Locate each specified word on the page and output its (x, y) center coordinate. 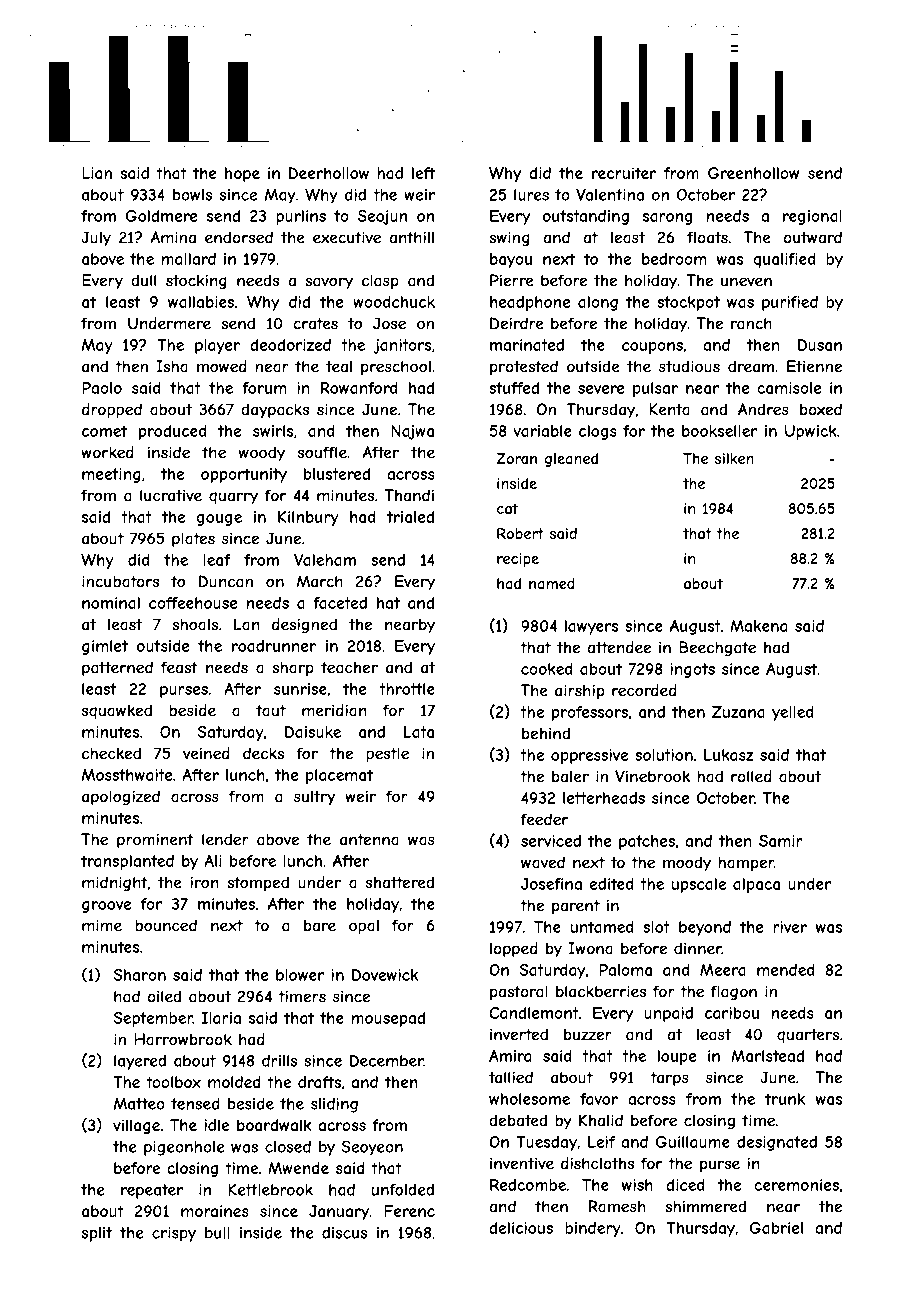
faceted (340, 603)
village (136, 1126)
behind (546, 733)
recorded (644, 690)
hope (242, 174)
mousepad (388, 1019)
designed (304, 626)
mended (786, 970)
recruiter (624, 173)
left (423, 173)
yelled (793, 713)
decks (263, 753)
